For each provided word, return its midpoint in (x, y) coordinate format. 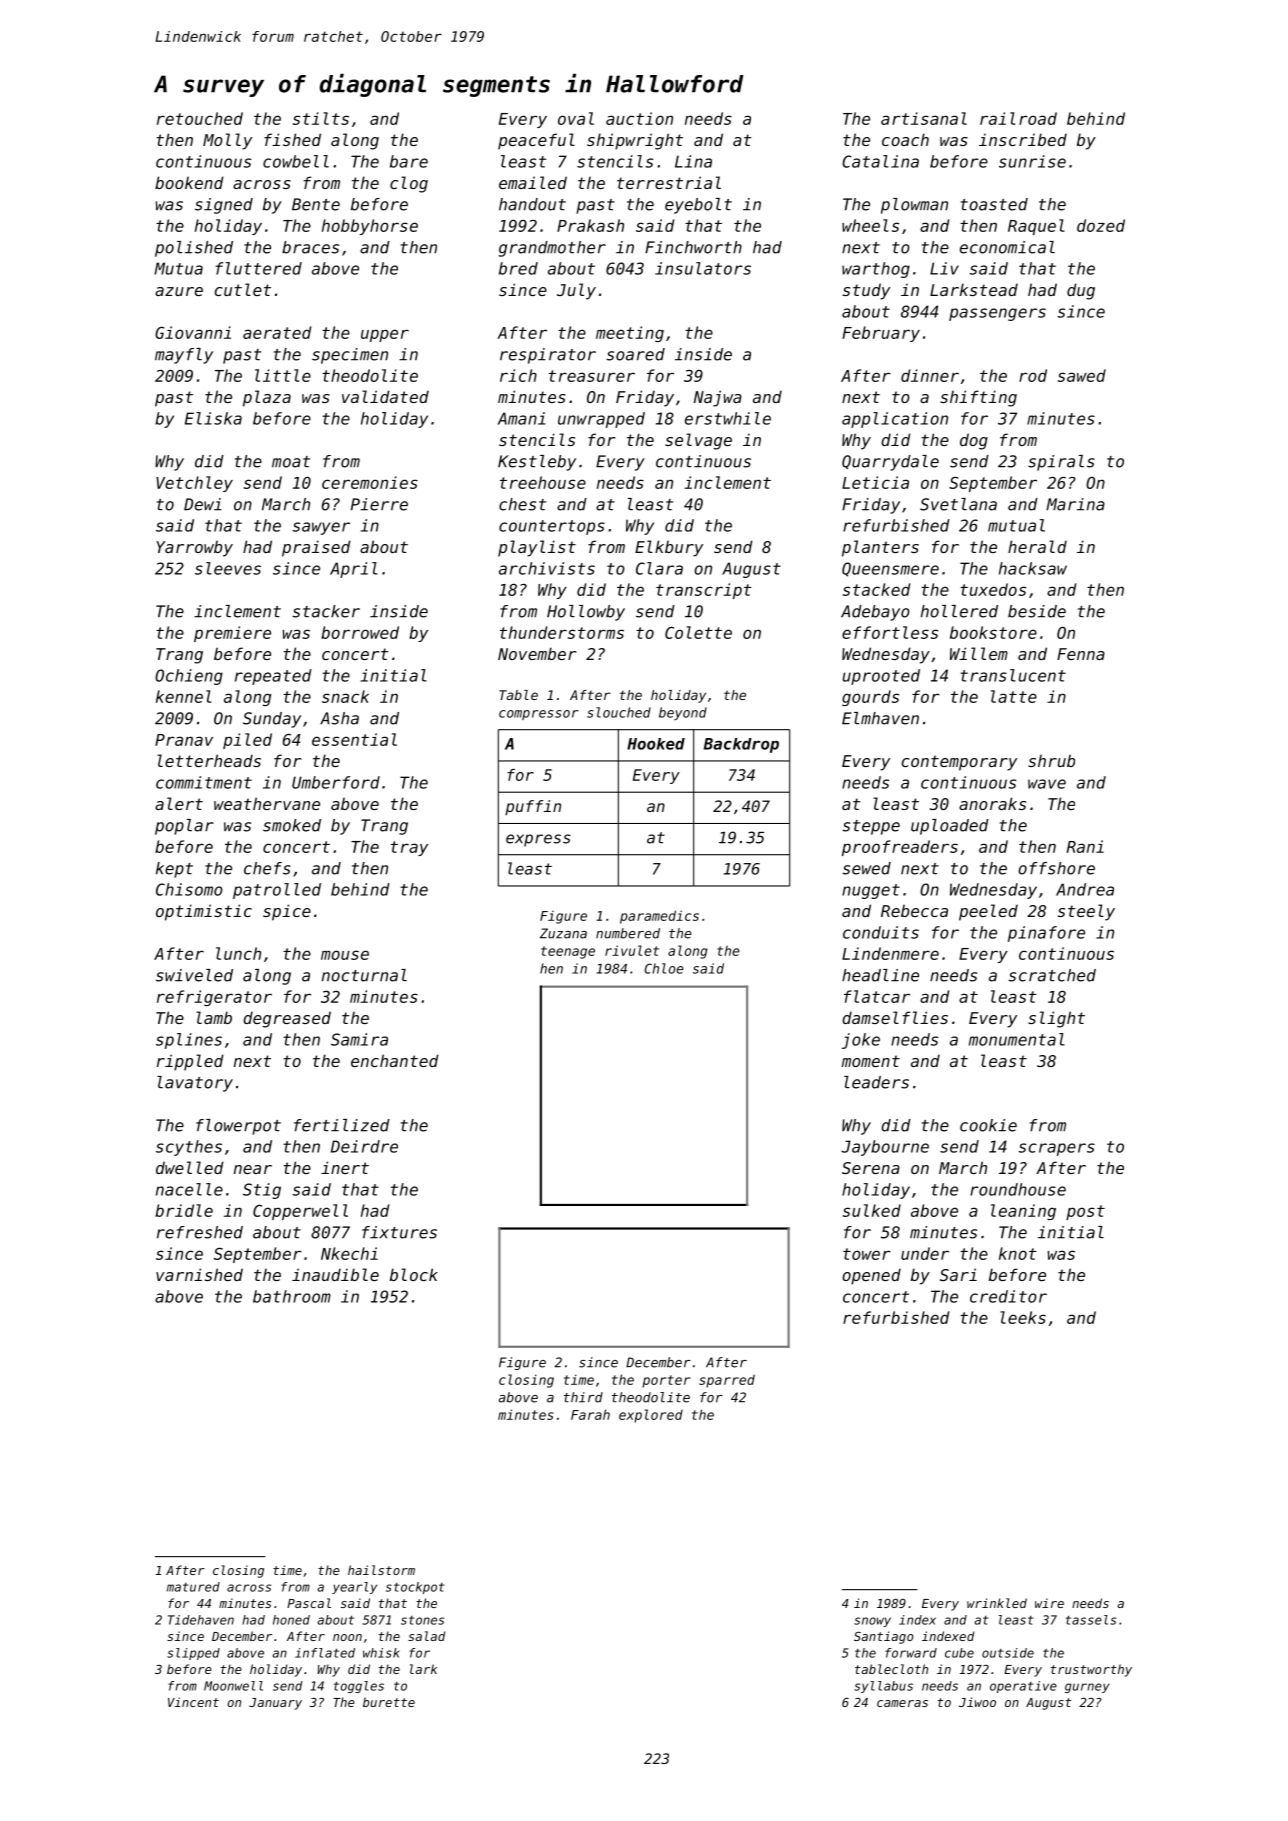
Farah (590, 1414)
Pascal (309, 1603)
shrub (1051, 760)
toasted (994, 204)
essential (354, 739)
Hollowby (586, 613)
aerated (277, 332)
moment (870, 1061)
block (414, 1274)
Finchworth (693, 247)
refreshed (200, 1232)
